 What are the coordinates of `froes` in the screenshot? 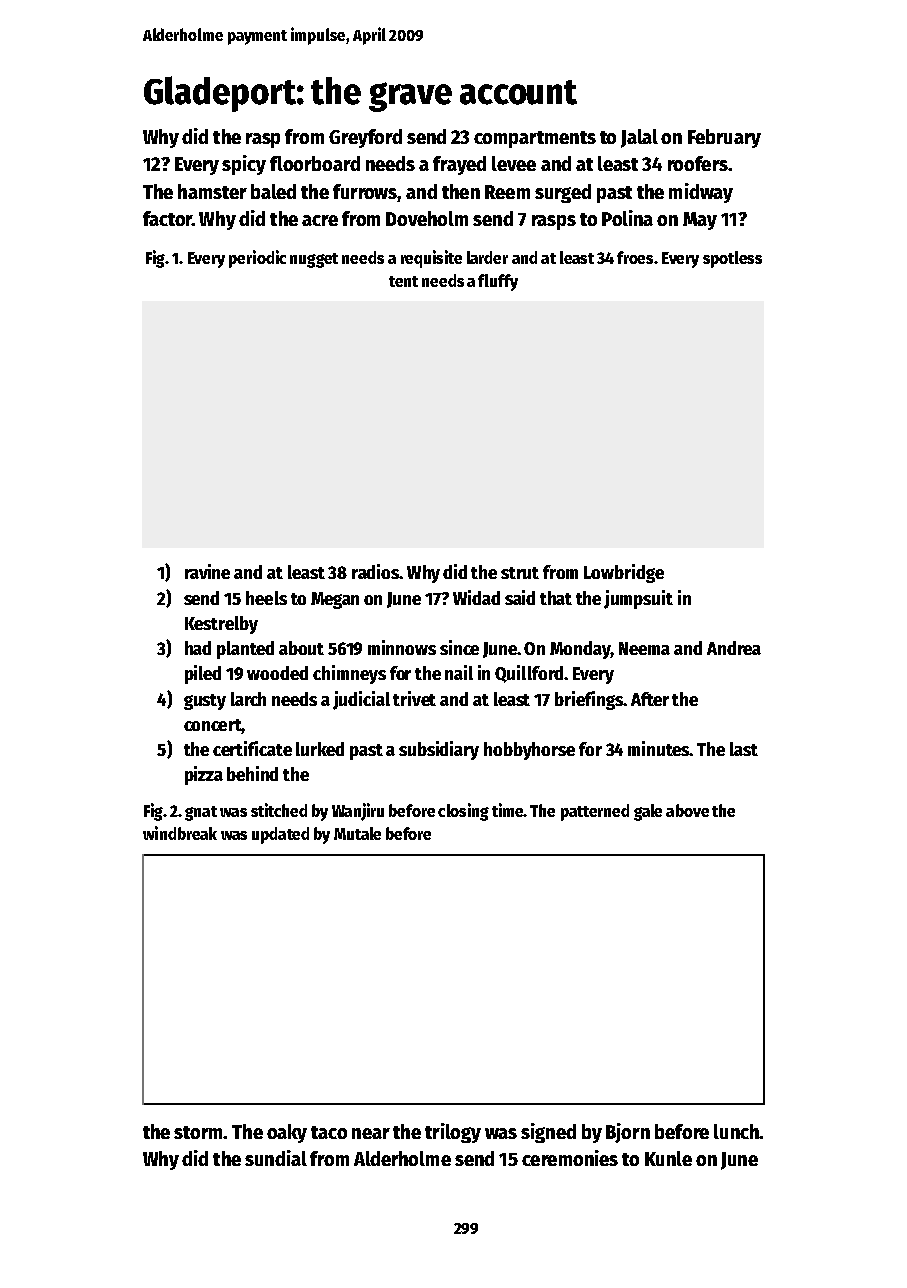 It's located at (635, 257).
